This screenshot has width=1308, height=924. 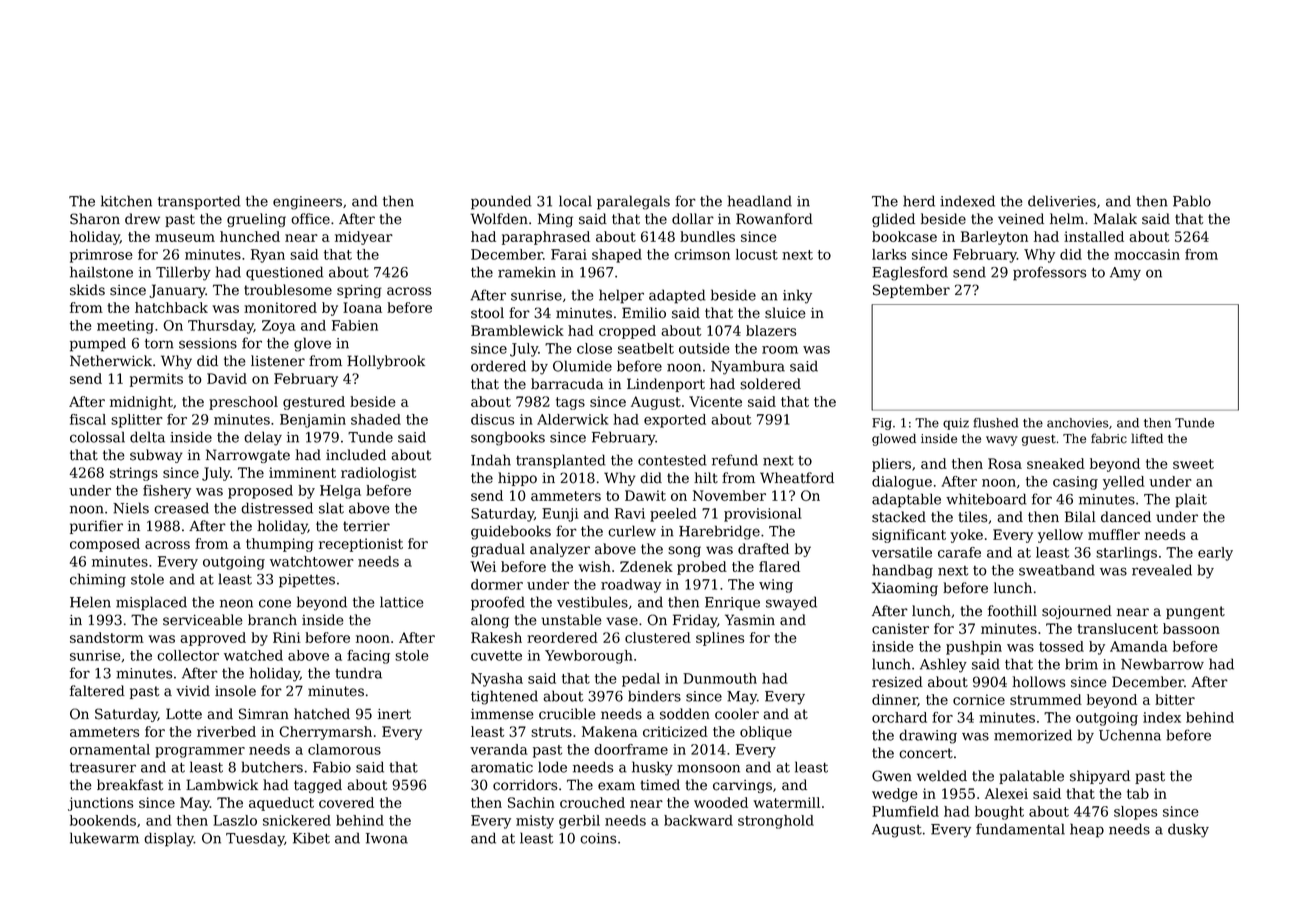 I want to click on Netherwick, so click(x=111, y=361).
